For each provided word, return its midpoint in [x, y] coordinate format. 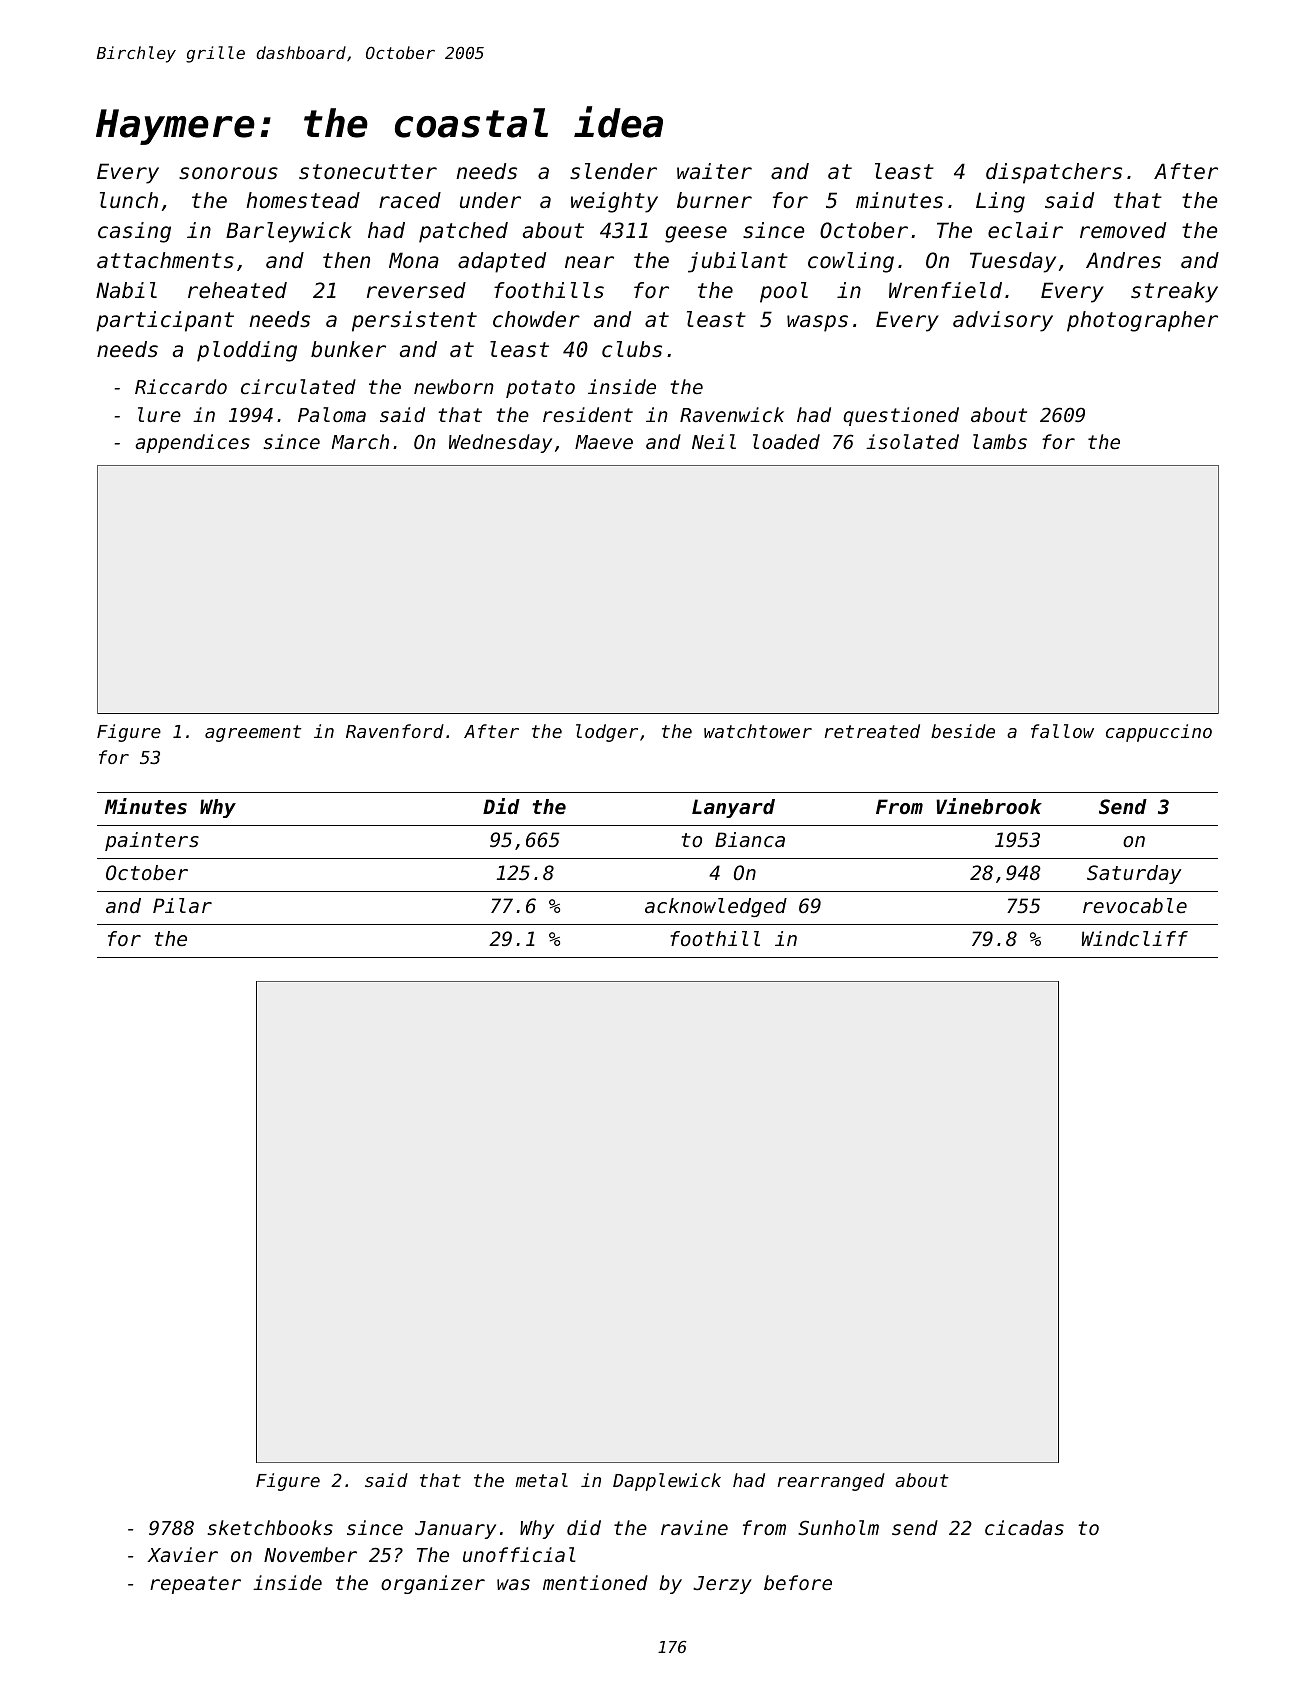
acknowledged [716, 907]
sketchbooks [270, 1527]
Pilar [182, 905]
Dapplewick [667, 1482]
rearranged [831, 1482]
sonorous [228, 173]
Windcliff [1135, 938]
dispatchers [1054, 173]
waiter [714, 171]
